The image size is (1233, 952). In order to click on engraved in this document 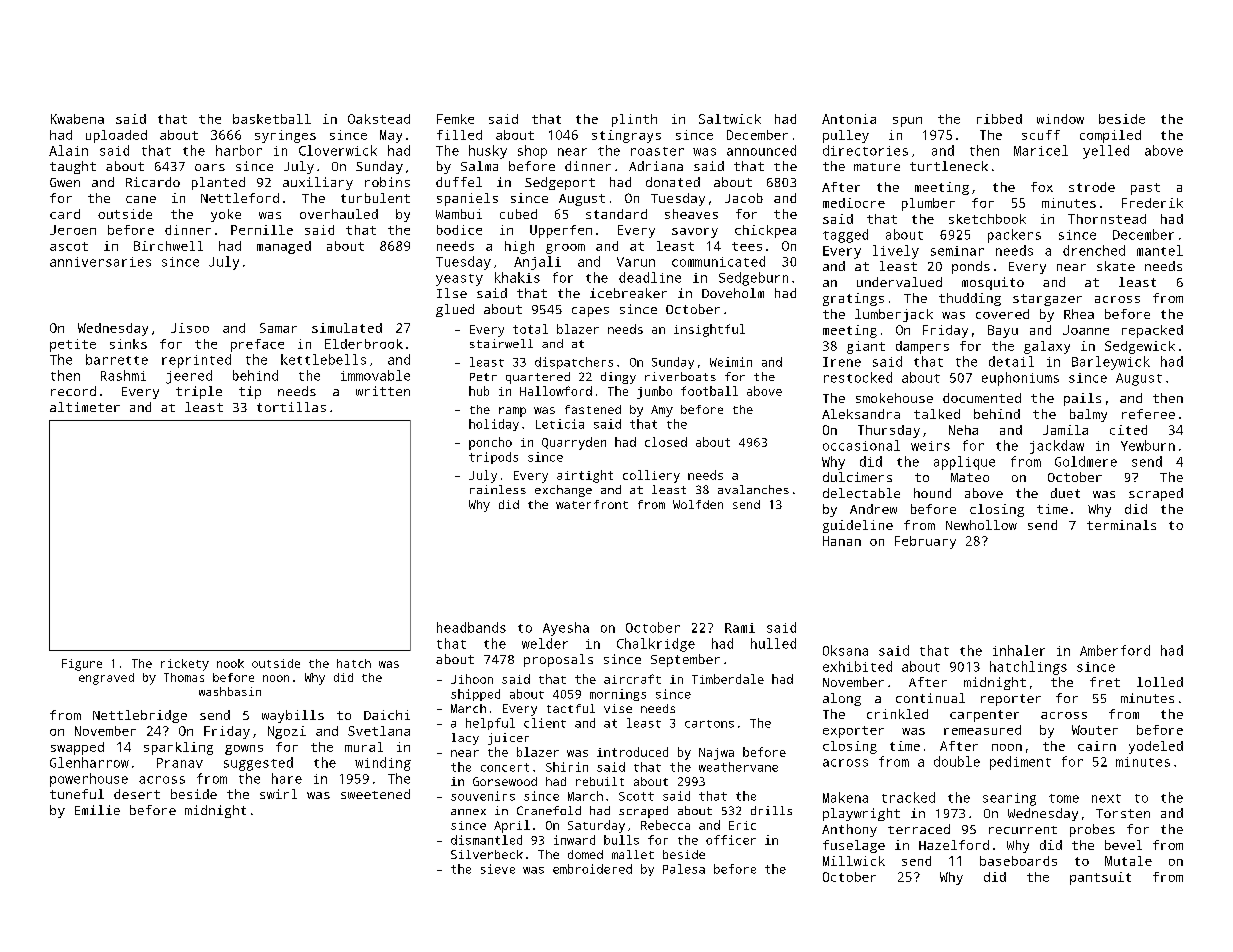, I will do `click(106, 679)`.
